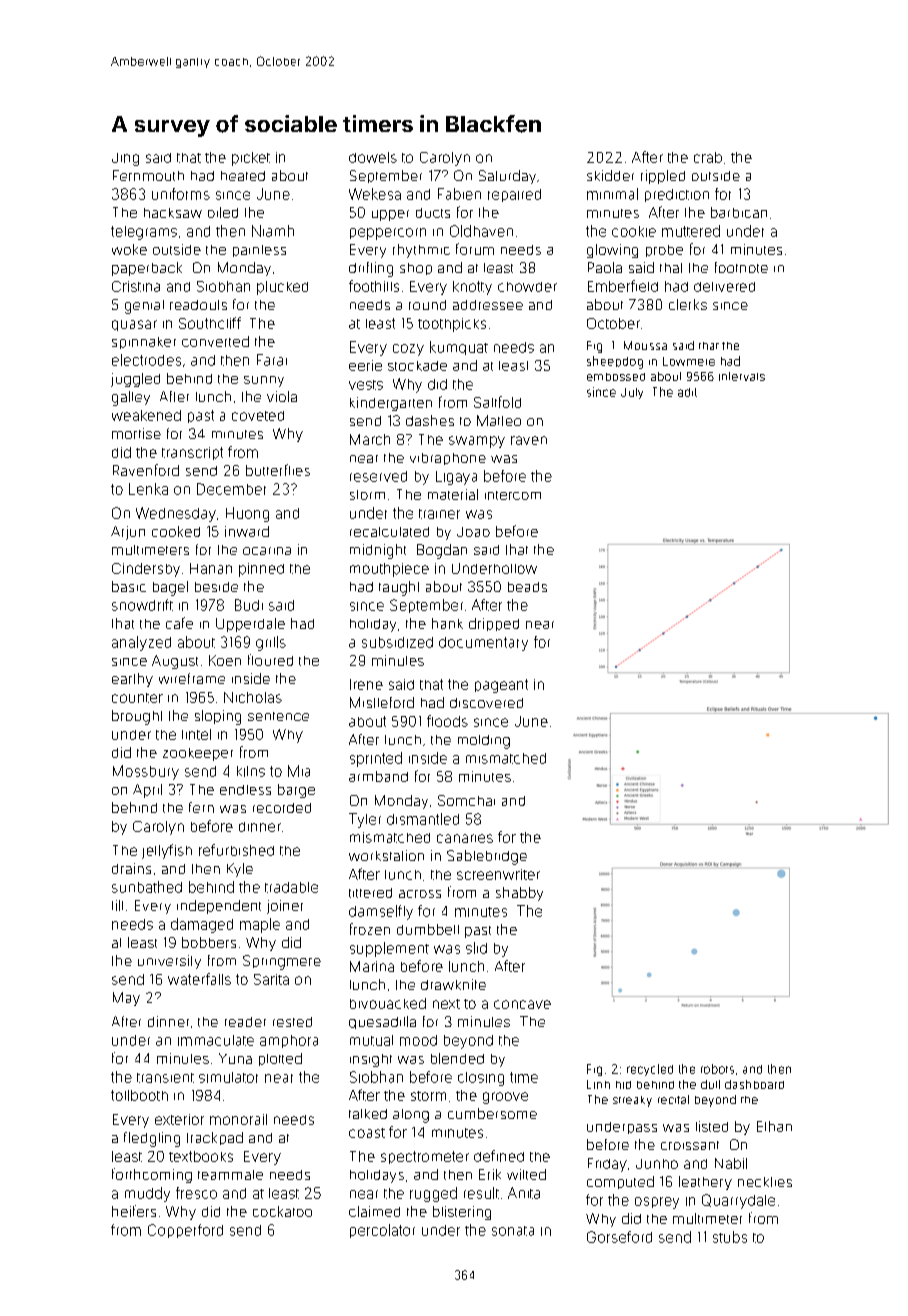 This page has height=1316, width=908. What do you see at coordinates (447, 721) in the page?
I see `floods` at bounding box center [447, 721].
